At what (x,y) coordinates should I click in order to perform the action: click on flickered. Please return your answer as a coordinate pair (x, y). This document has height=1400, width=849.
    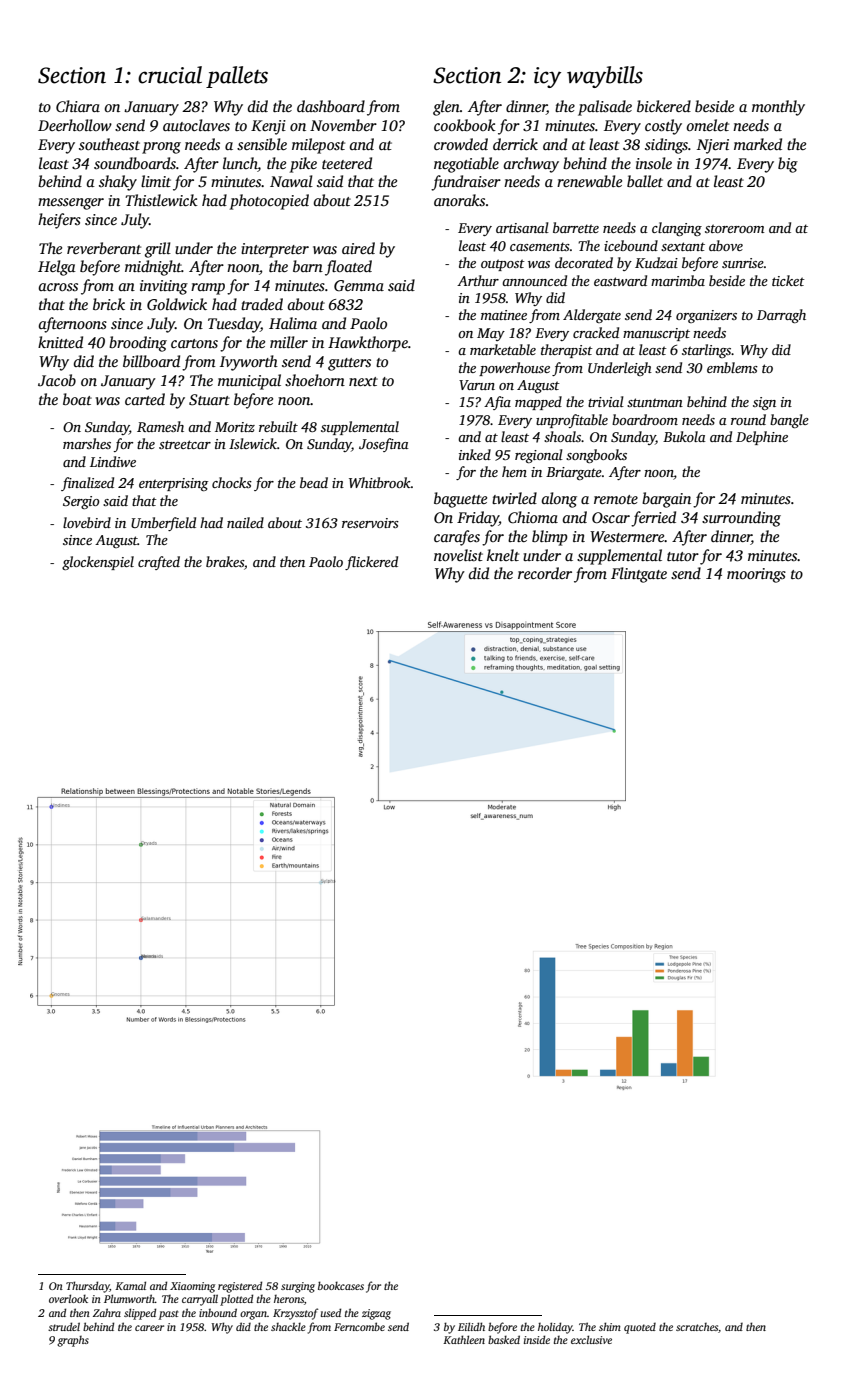
    Looking at the image, I should click on (371, 563).
